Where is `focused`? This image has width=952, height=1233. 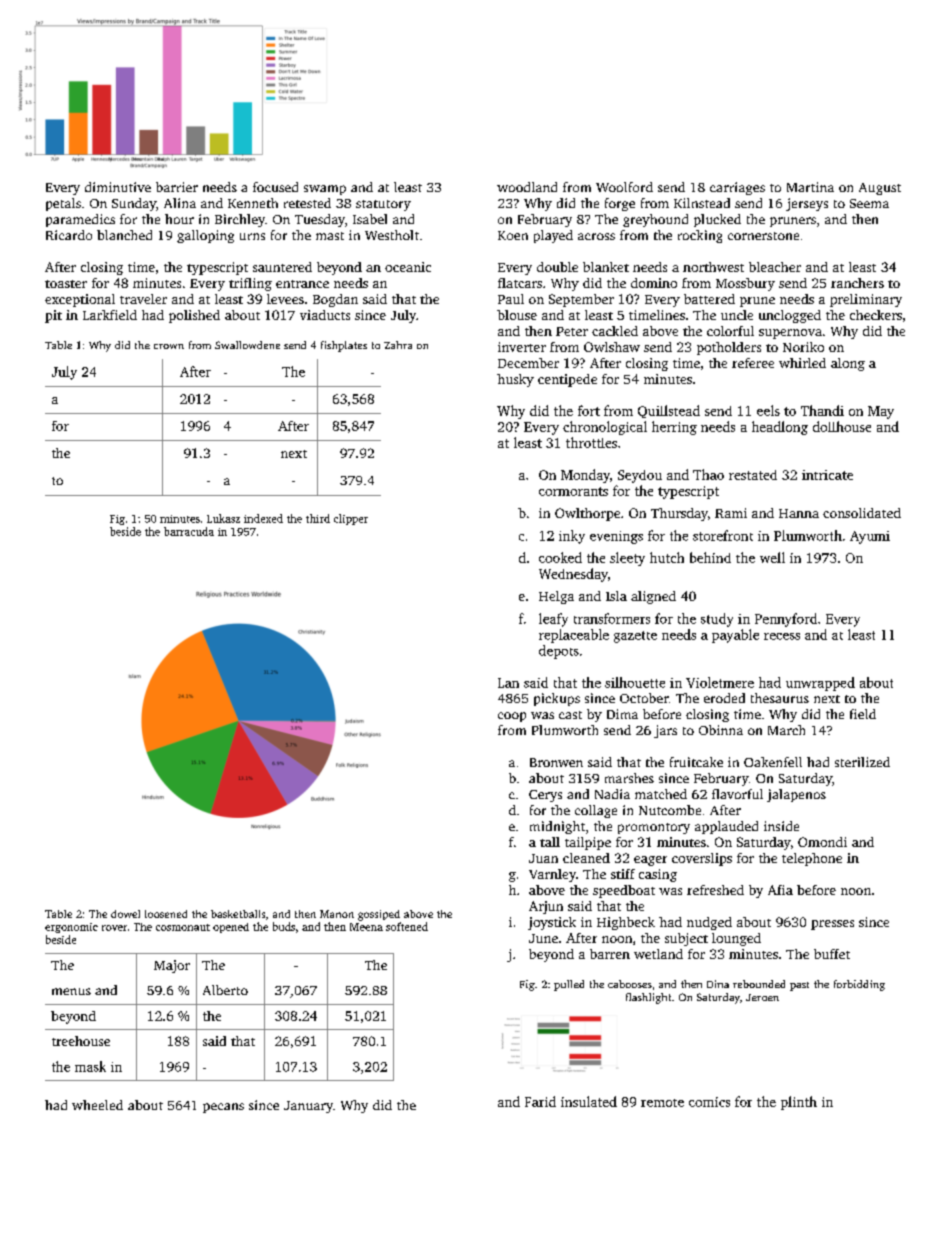 focused is located at coordinates (275, 187).
